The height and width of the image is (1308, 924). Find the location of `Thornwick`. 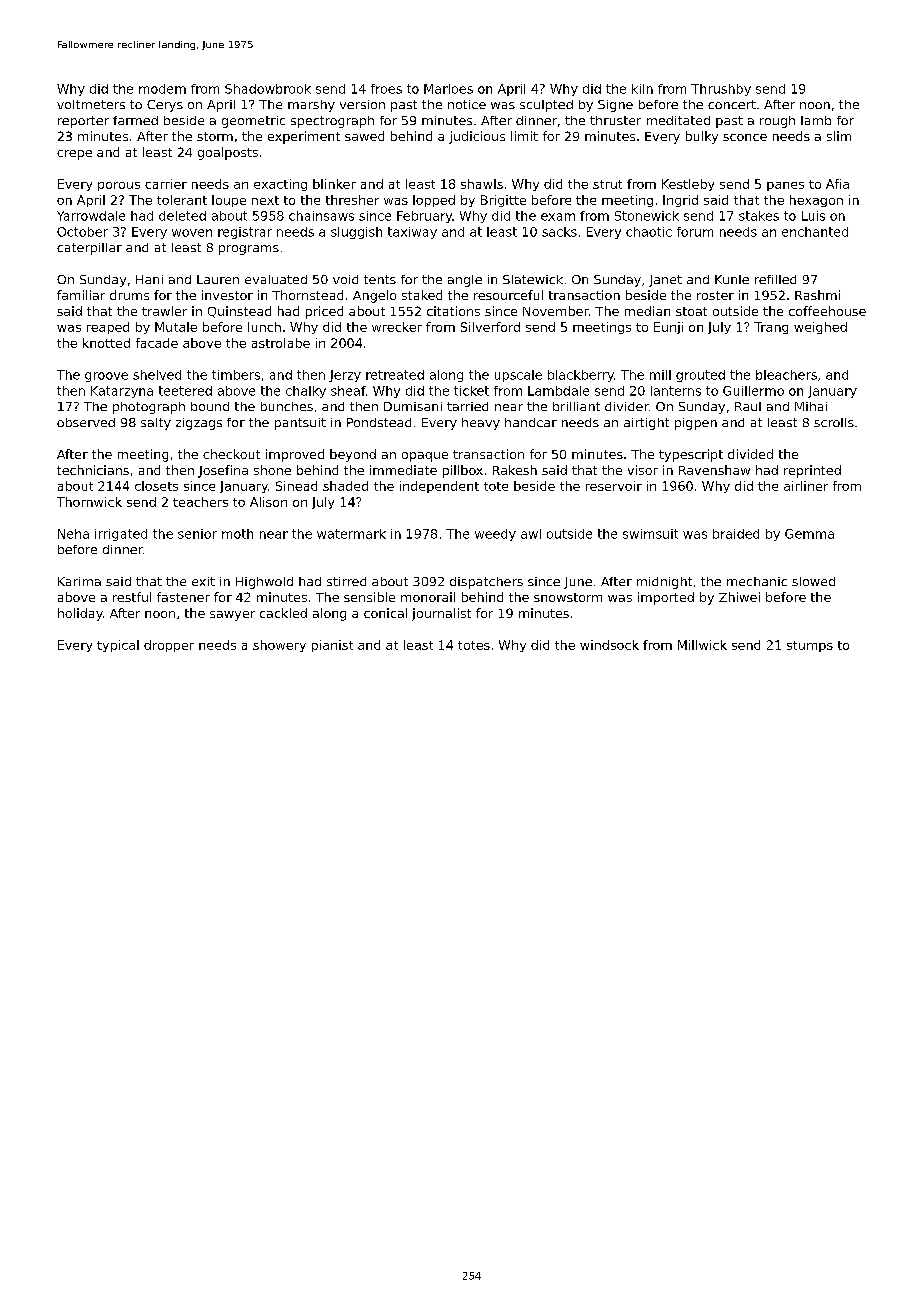

Thornwick is located at coordinates (89, 502).
